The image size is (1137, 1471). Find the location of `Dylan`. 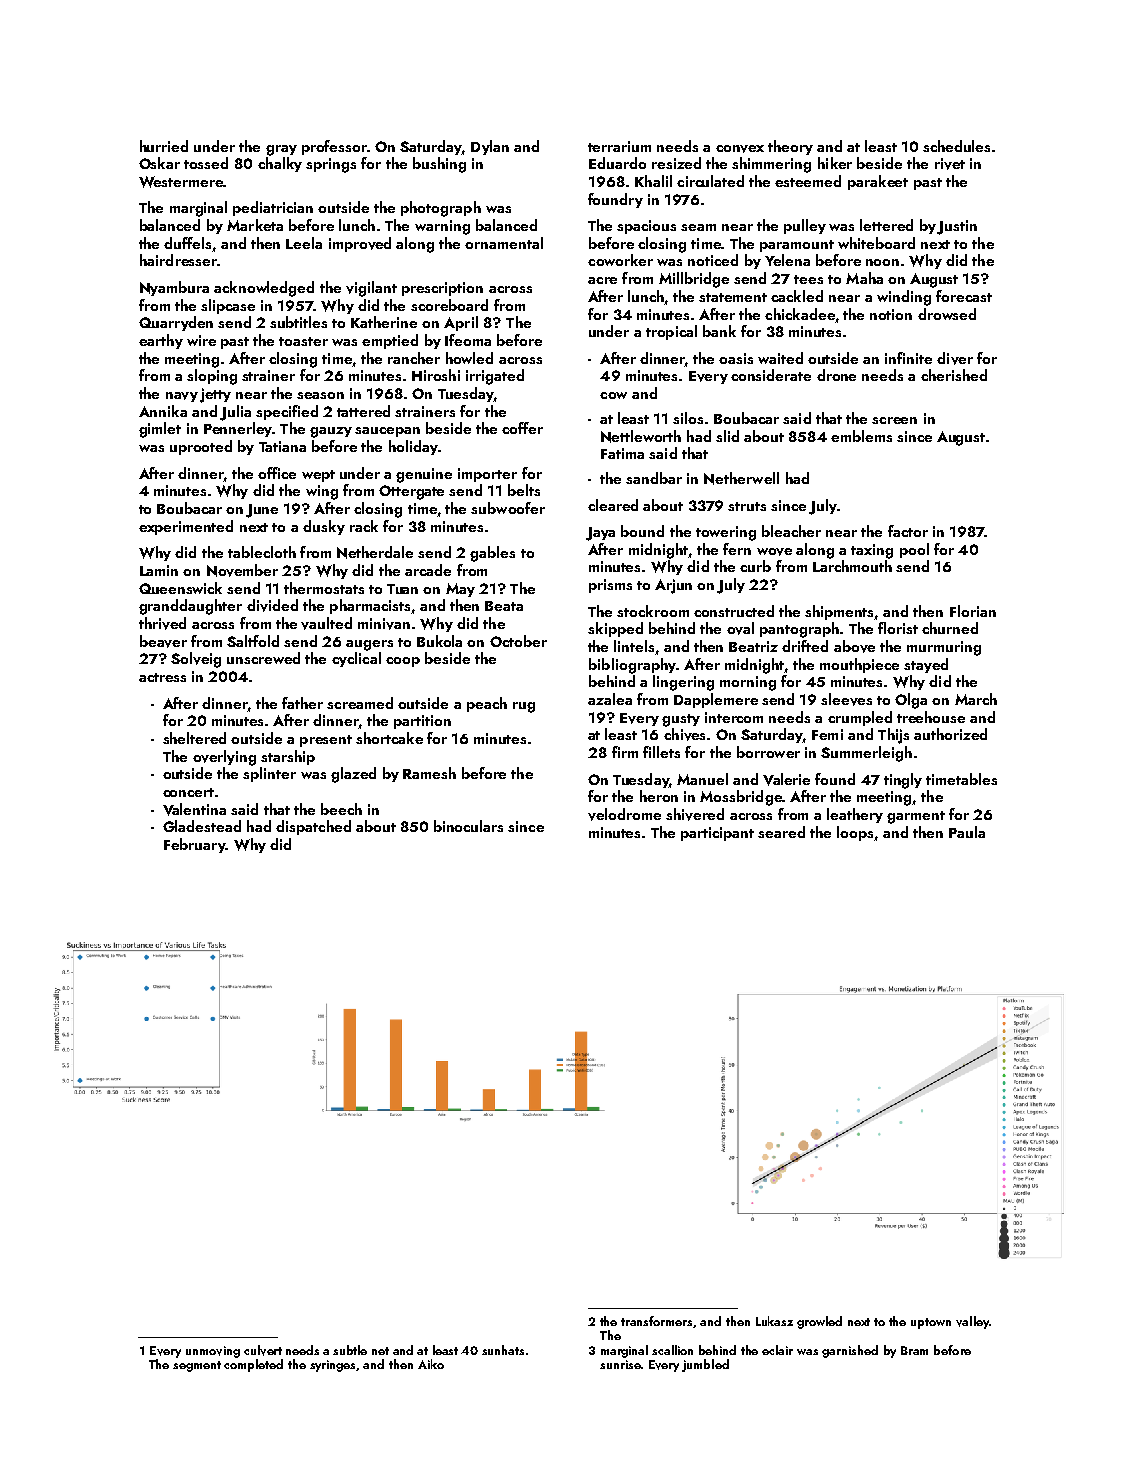

Dylan is located at coordinates (490, 147).
